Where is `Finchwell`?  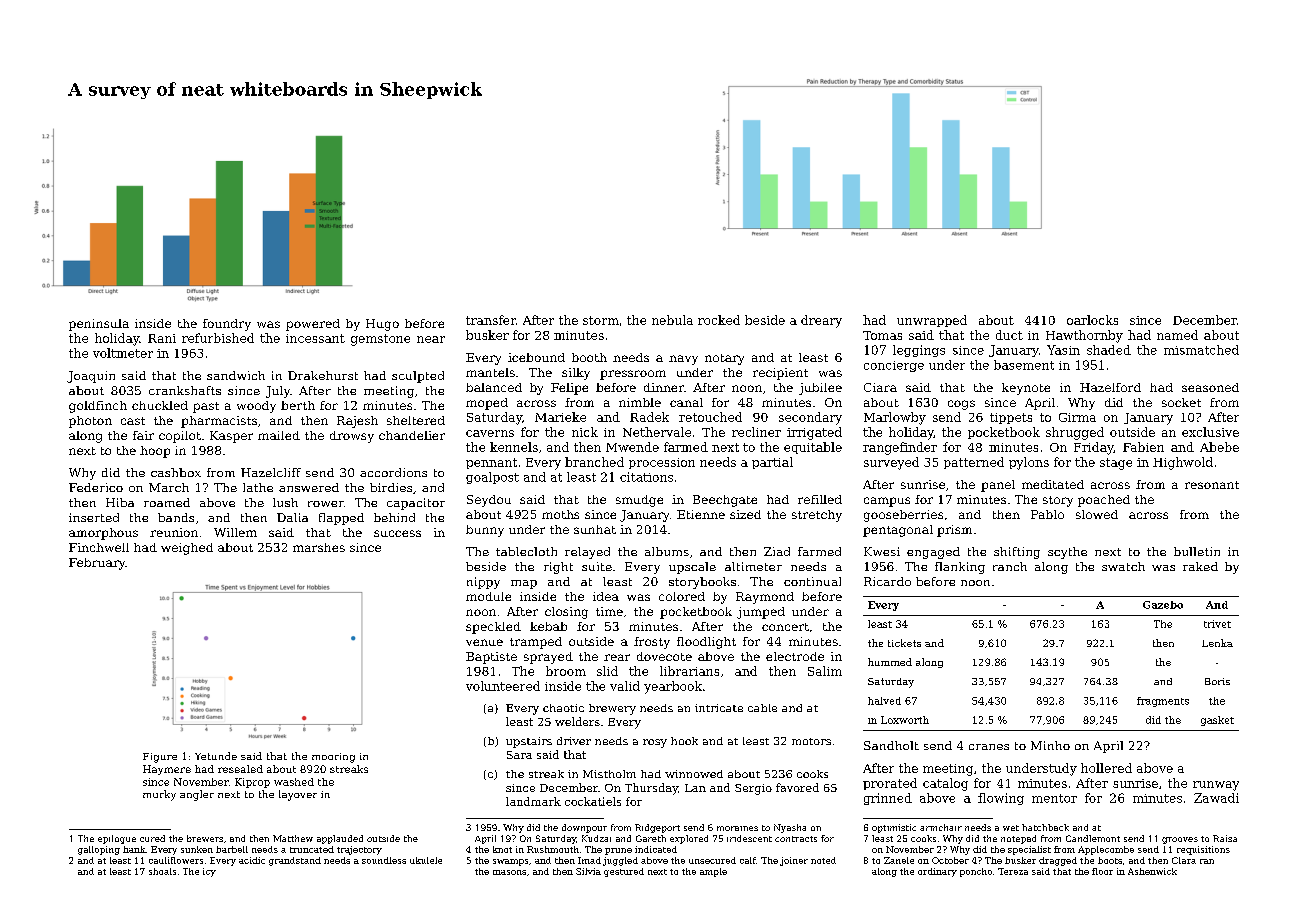 Finchwell is located at coordinates (99, 547).
